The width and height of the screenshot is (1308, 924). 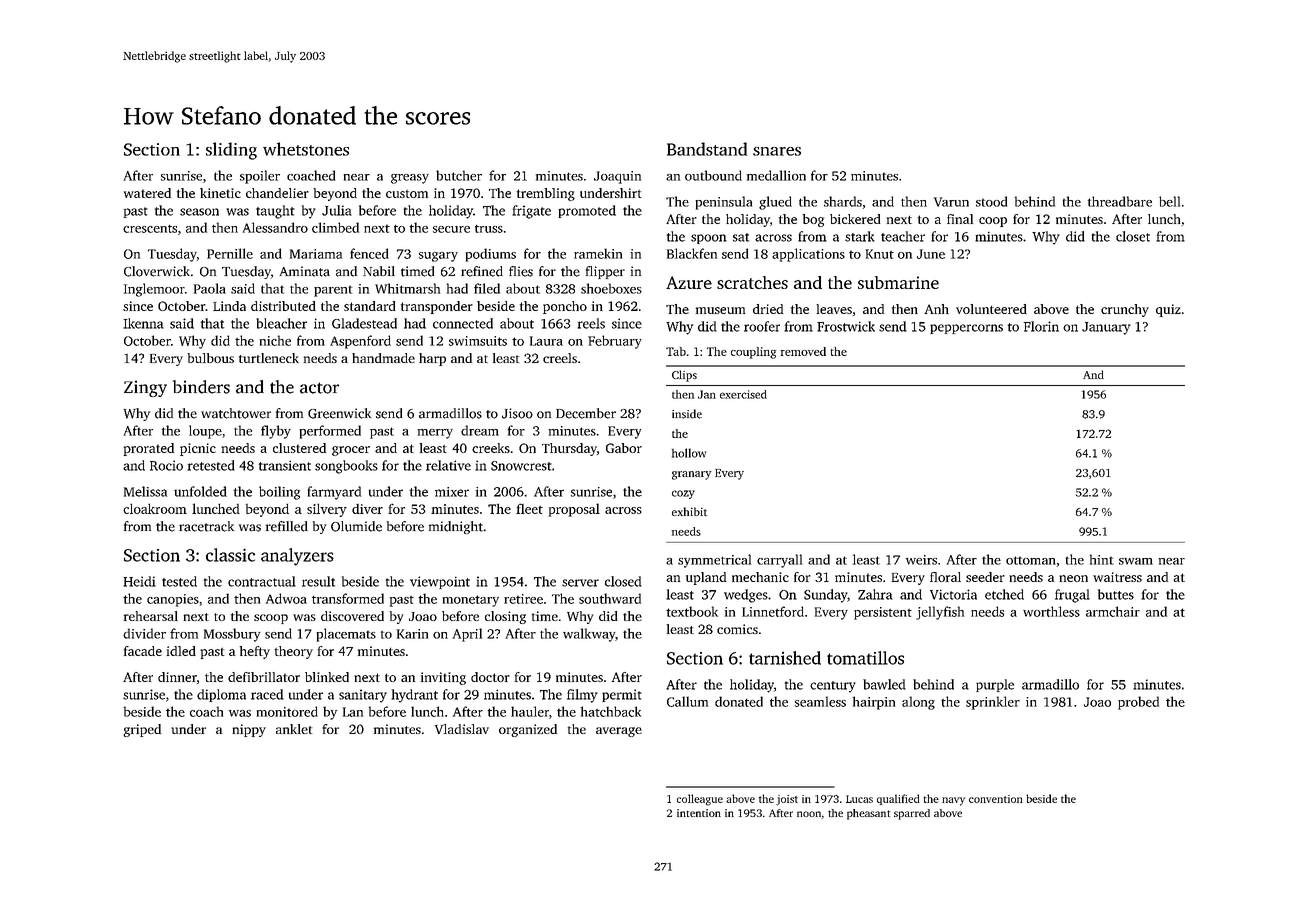 What do you see at coordinates (1102, 559) in the screenshot?
I see `hint` at bounding box center [1102, 559].
